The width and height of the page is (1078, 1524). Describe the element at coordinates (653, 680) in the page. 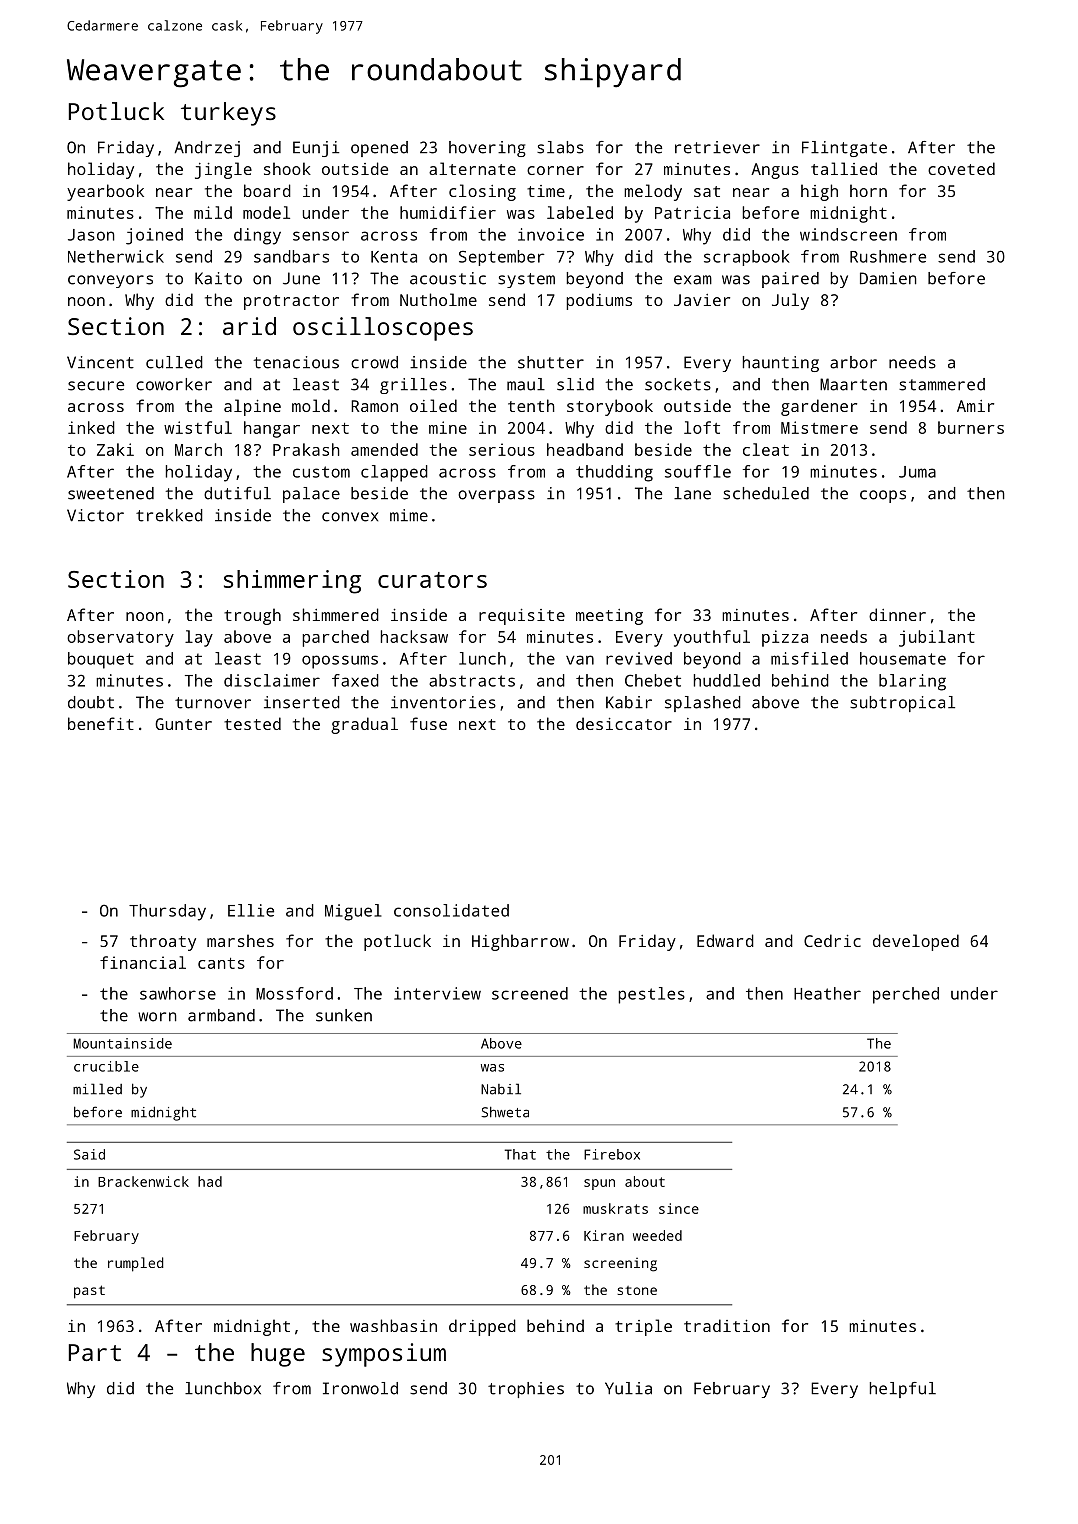

I see `Chebet` at that location.
